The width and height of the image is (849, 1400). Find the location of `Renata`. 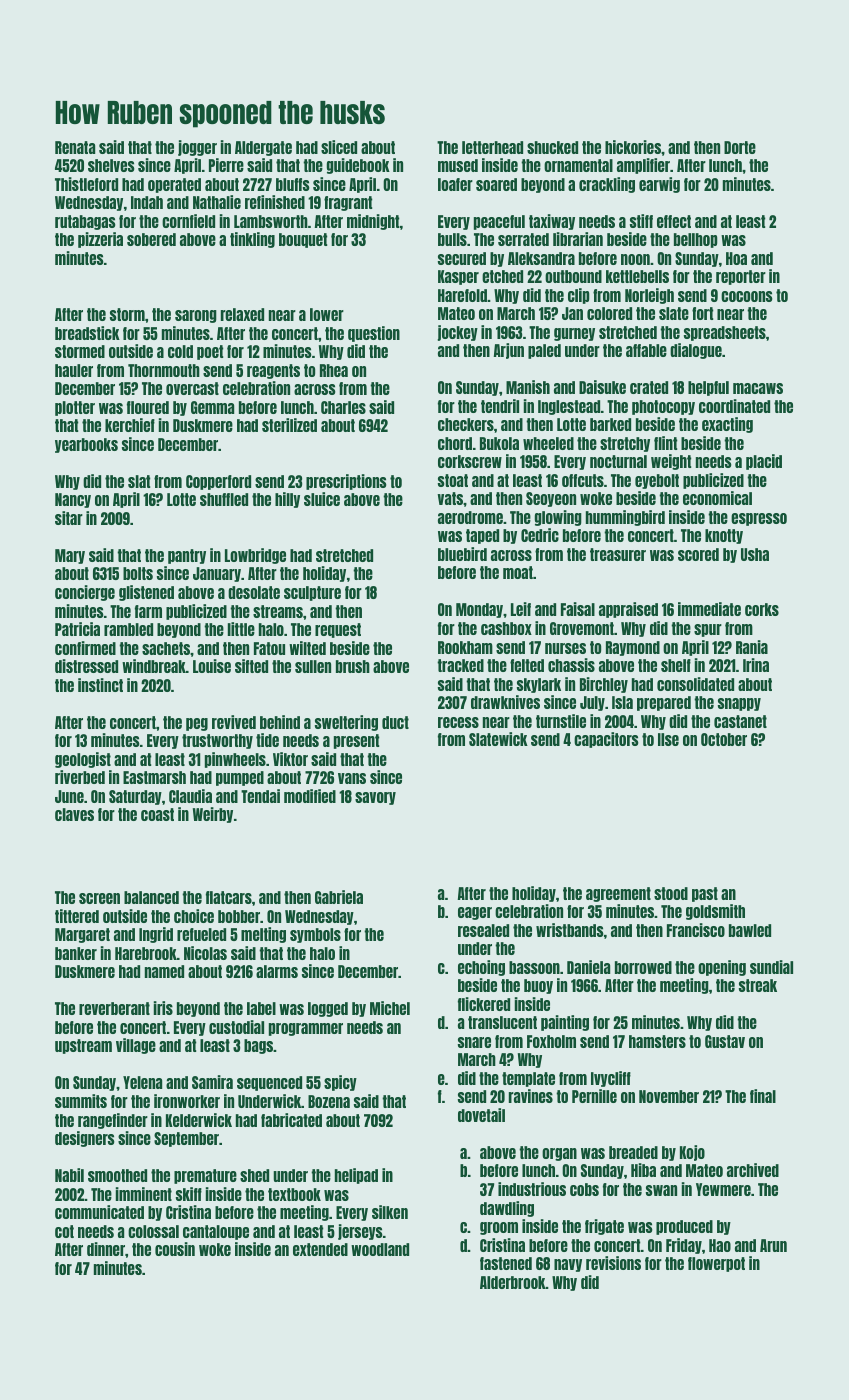

Renata is located at coordinates (75, 147).
